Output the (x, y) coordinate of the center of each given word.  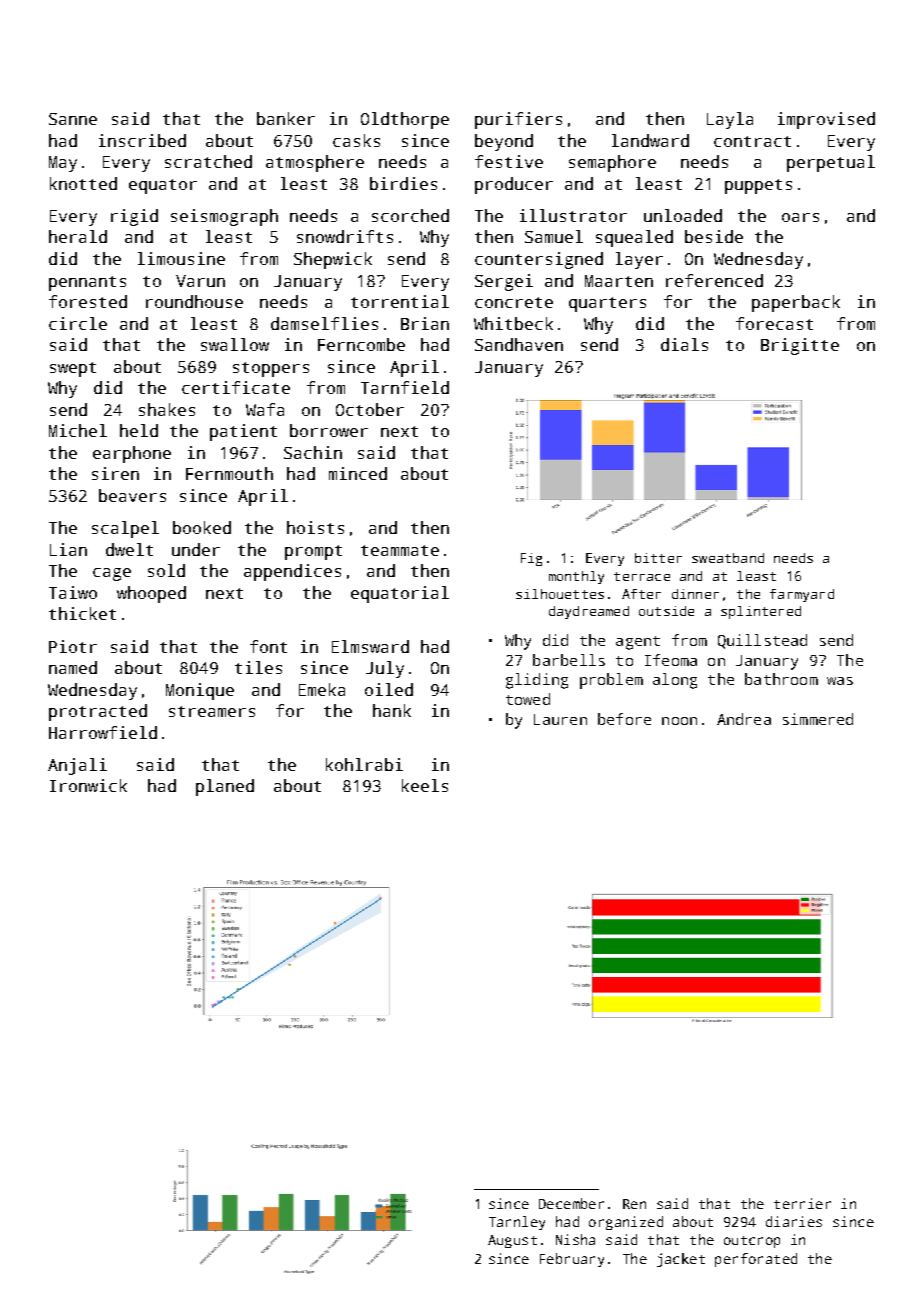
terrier (802, 1203)
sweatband (728, 558)
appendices (292, 572)
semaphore (612, 163)
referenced (714, 280)
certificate (236, 387)
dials (684, 344)
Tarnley (517, 1223)
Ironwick (88, 785)
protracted (98, 712)
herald (78, 236)
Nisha (575, 1239)
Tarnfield (405, 387)
